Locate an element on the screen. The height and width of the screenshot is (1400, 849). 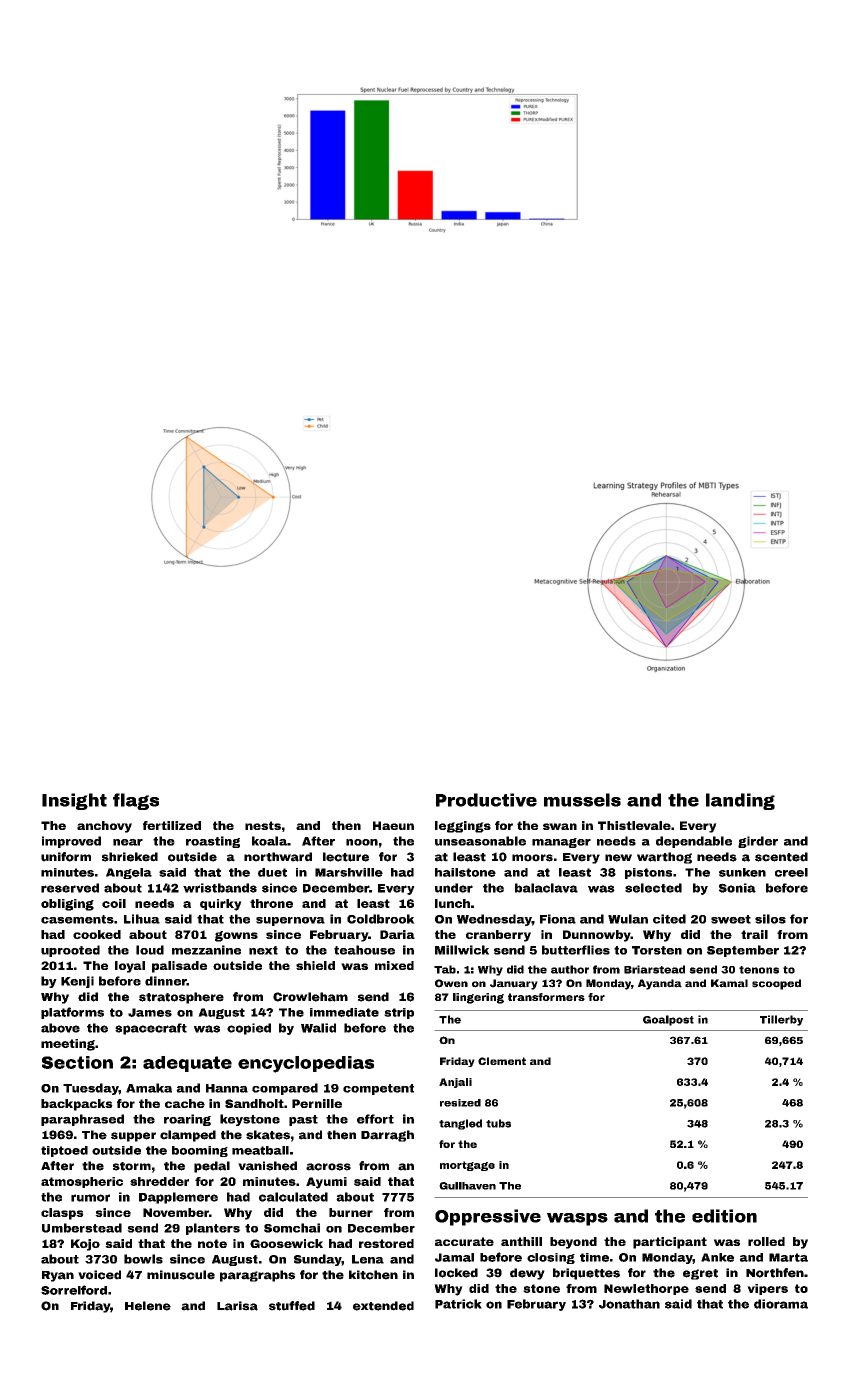
extended is located at coordinates (383, 1306).
